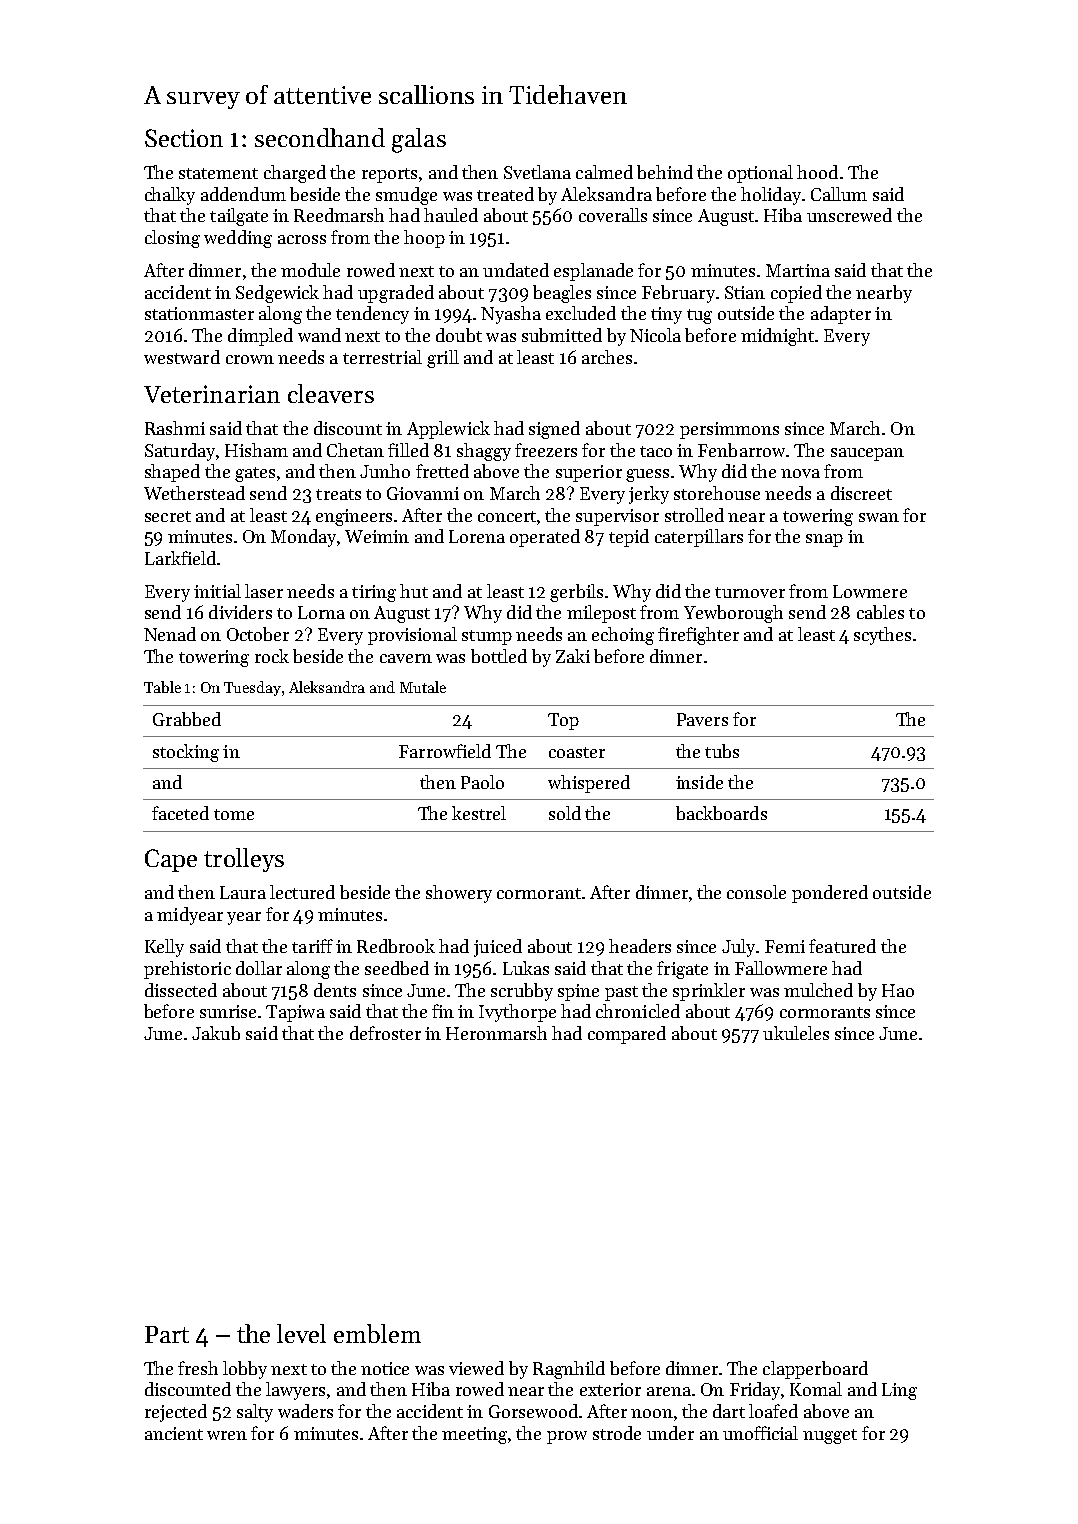  I want to click on Nyasha, so click(511, 315).
